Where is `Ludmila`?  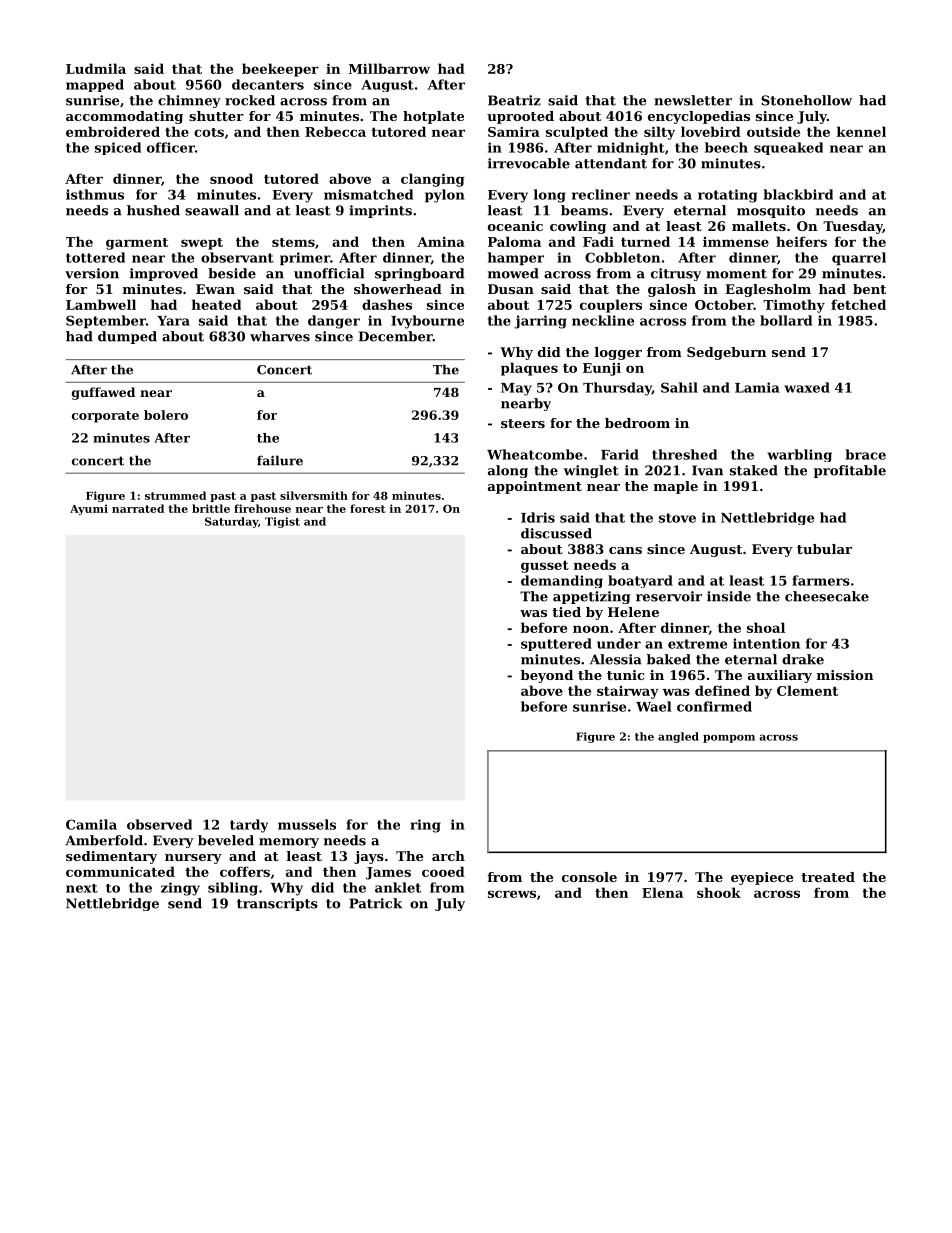
Ludmila is located at coordinates (96, 68).
